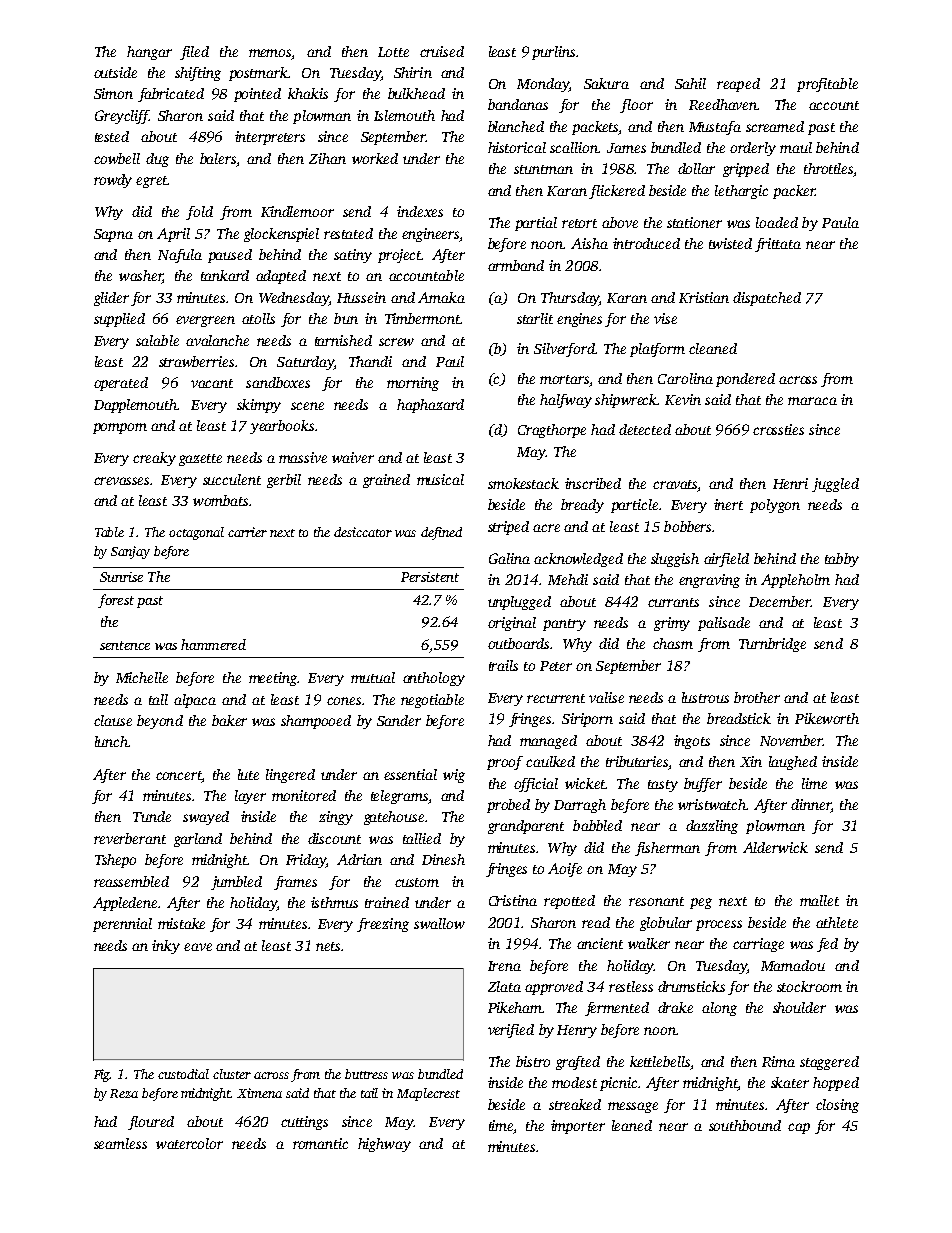  What do you see at coordinates (738, 85) in the screenshot?
I see `reaped` at bounding box center [738, 85].
